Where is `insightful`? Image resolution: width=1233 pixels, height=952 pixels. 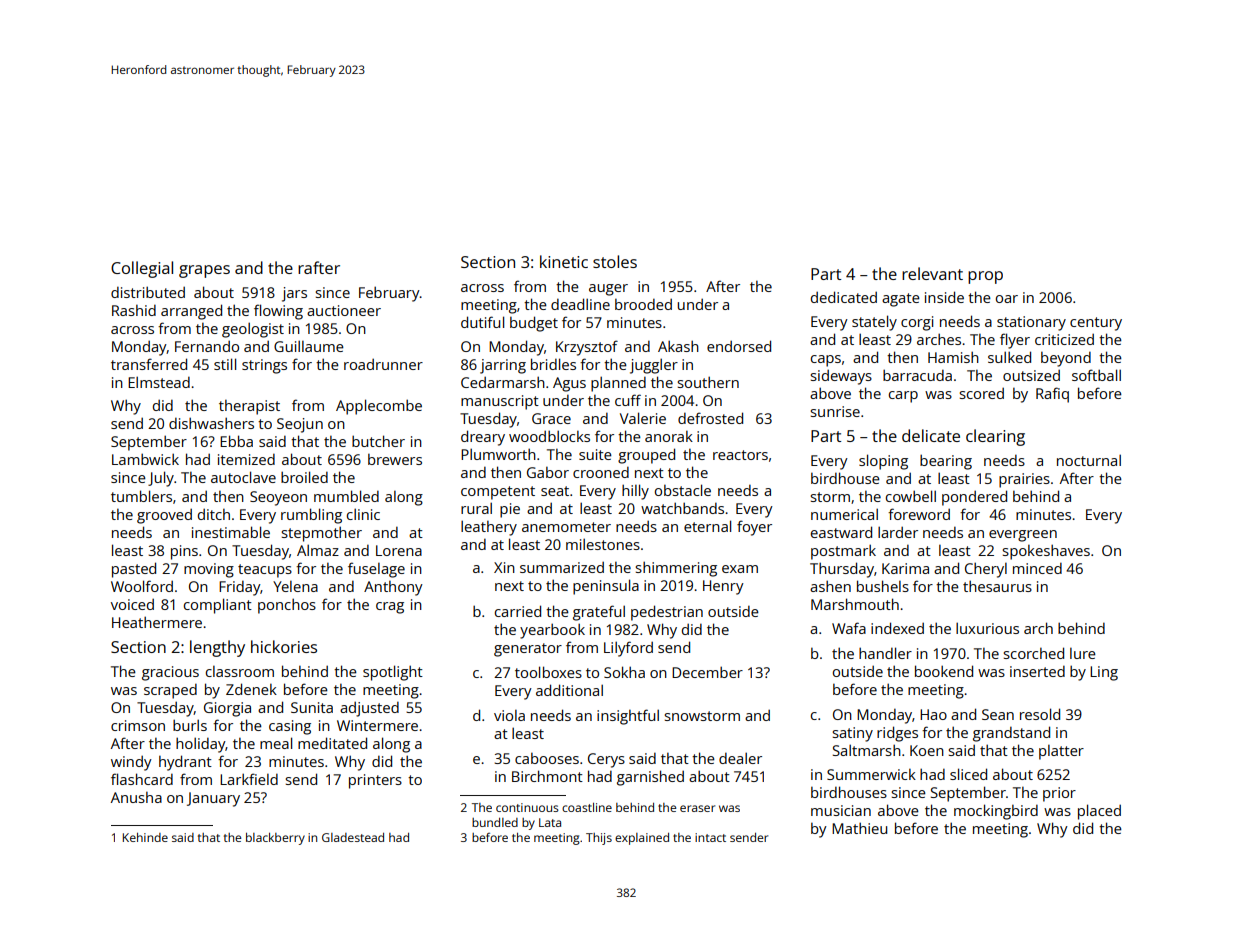 insightful is located at coordinates (628, 717).
